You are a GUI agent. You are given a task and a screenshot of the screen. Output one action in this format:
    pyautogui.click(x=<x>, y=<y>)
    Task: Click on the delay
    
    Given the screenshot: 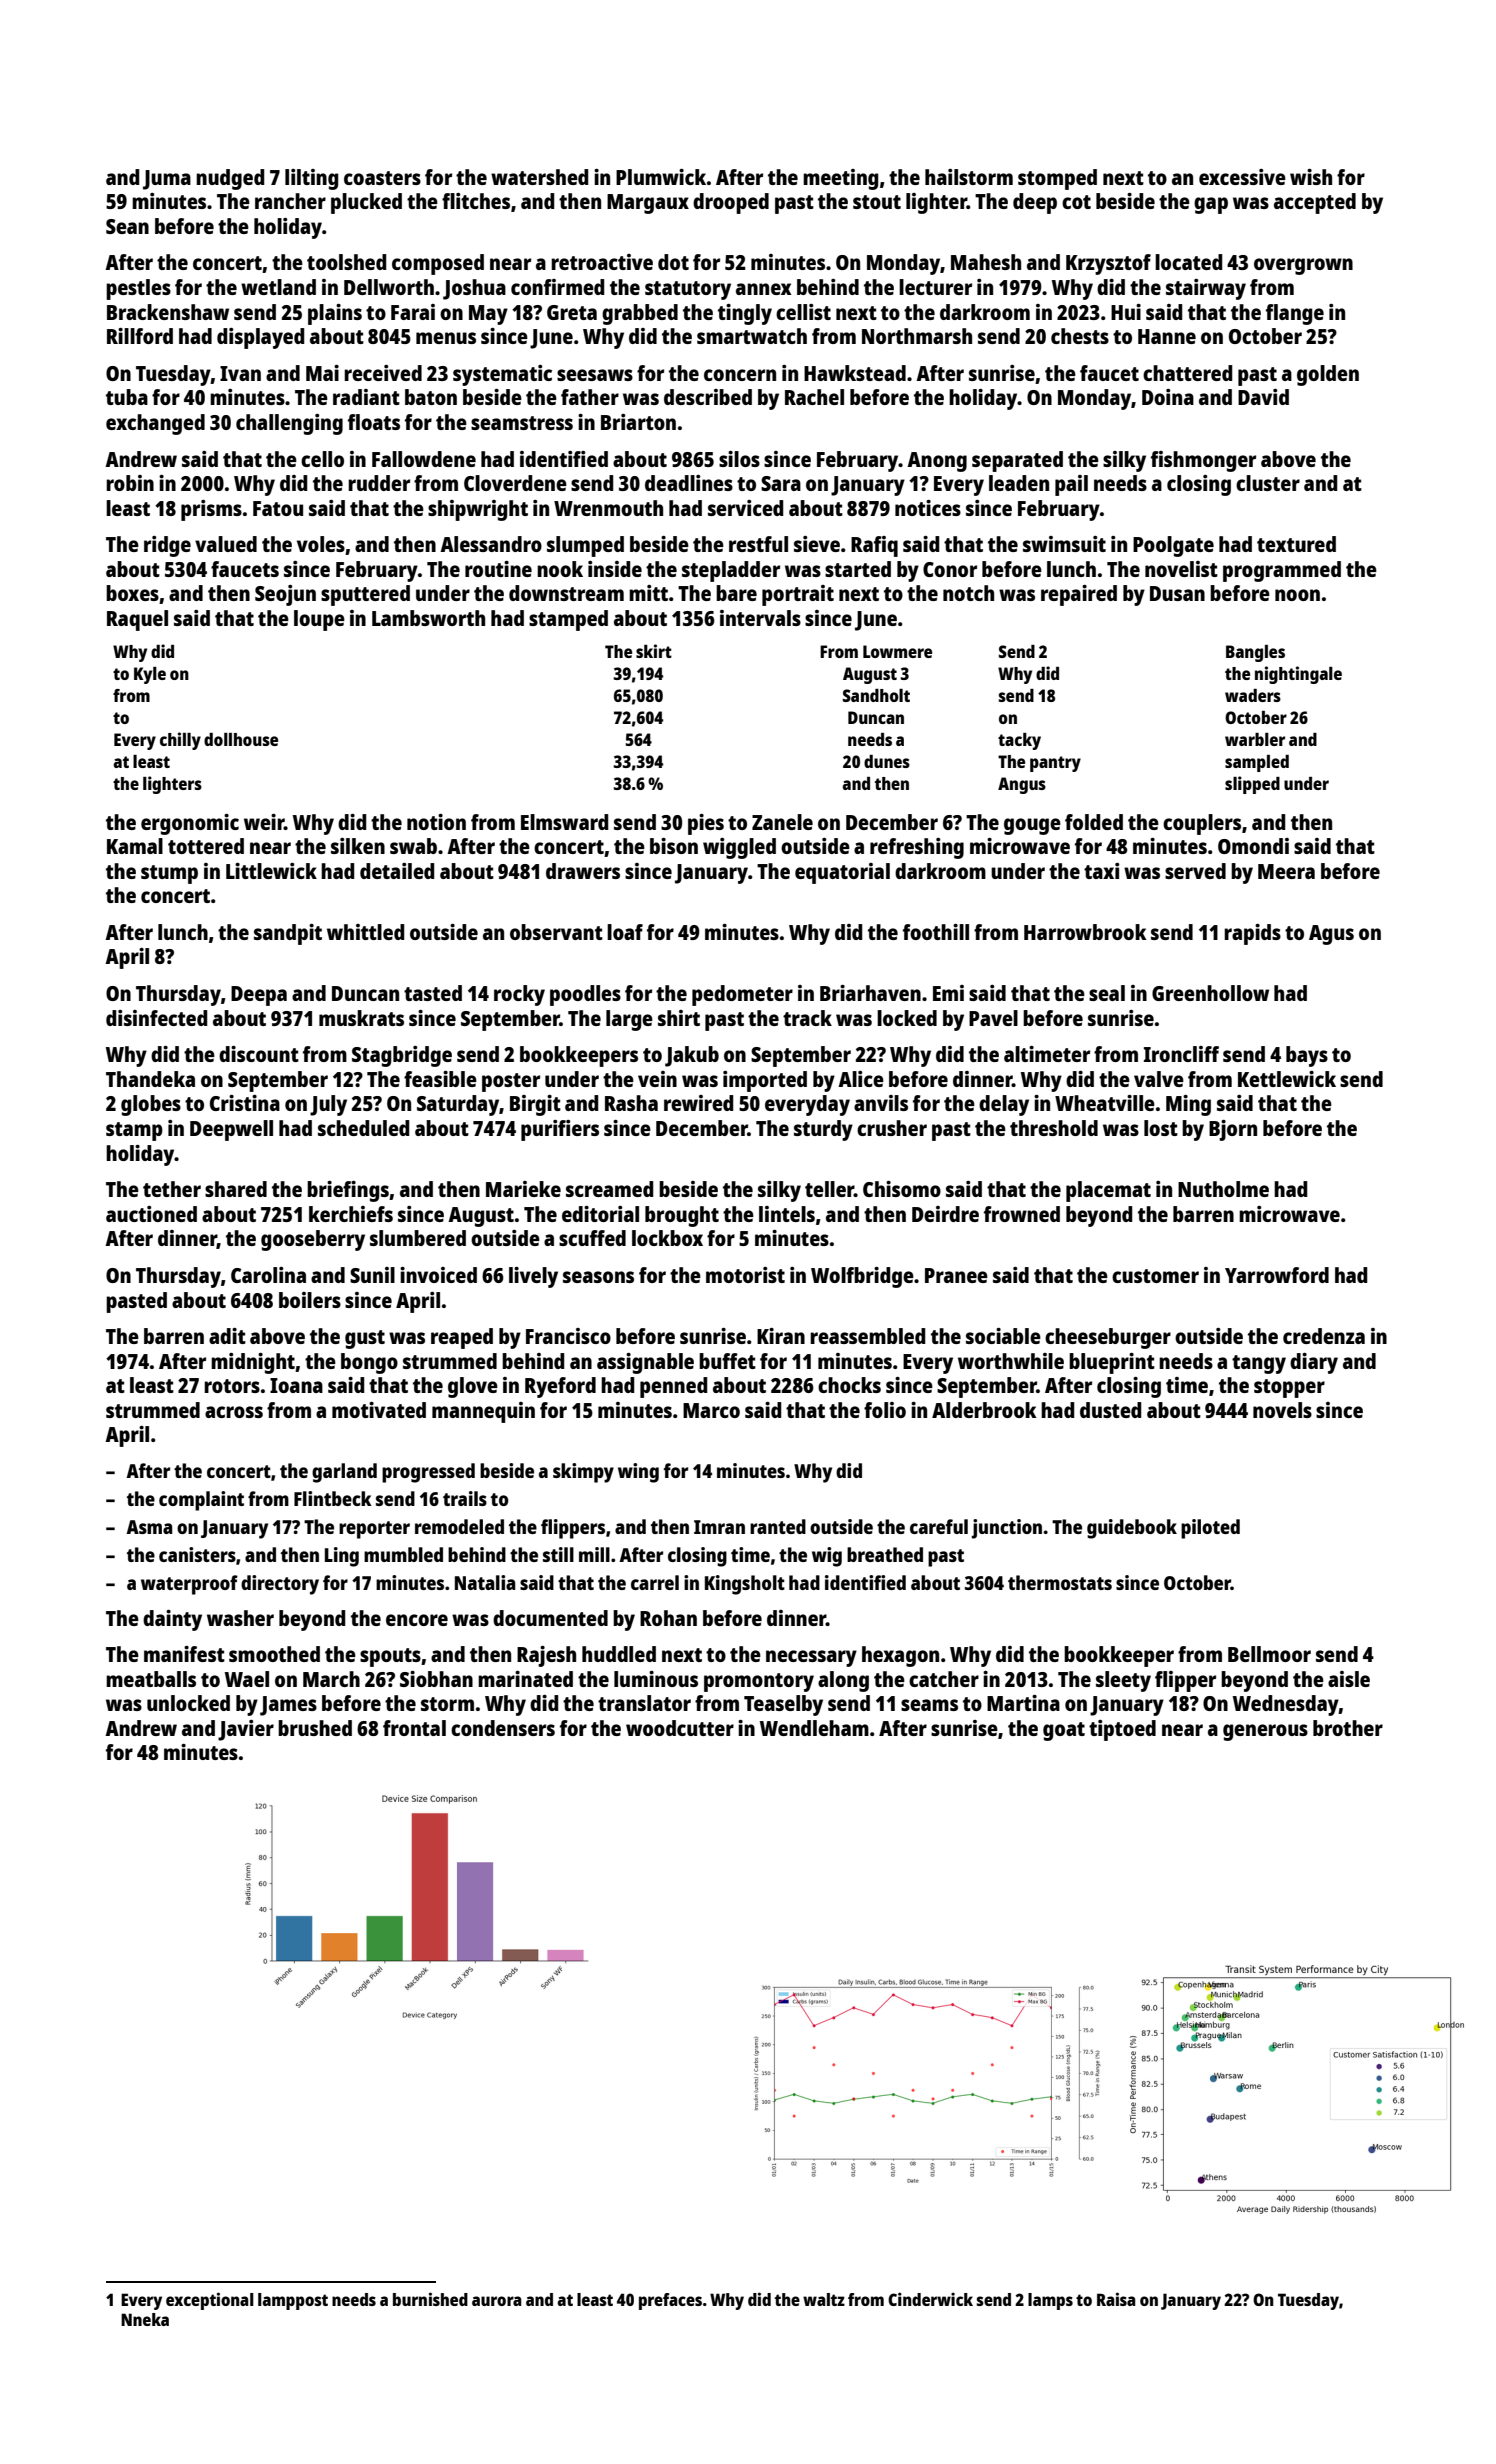 What is the action you would take?
    pyautogui.click(x=1004, y=1105)
